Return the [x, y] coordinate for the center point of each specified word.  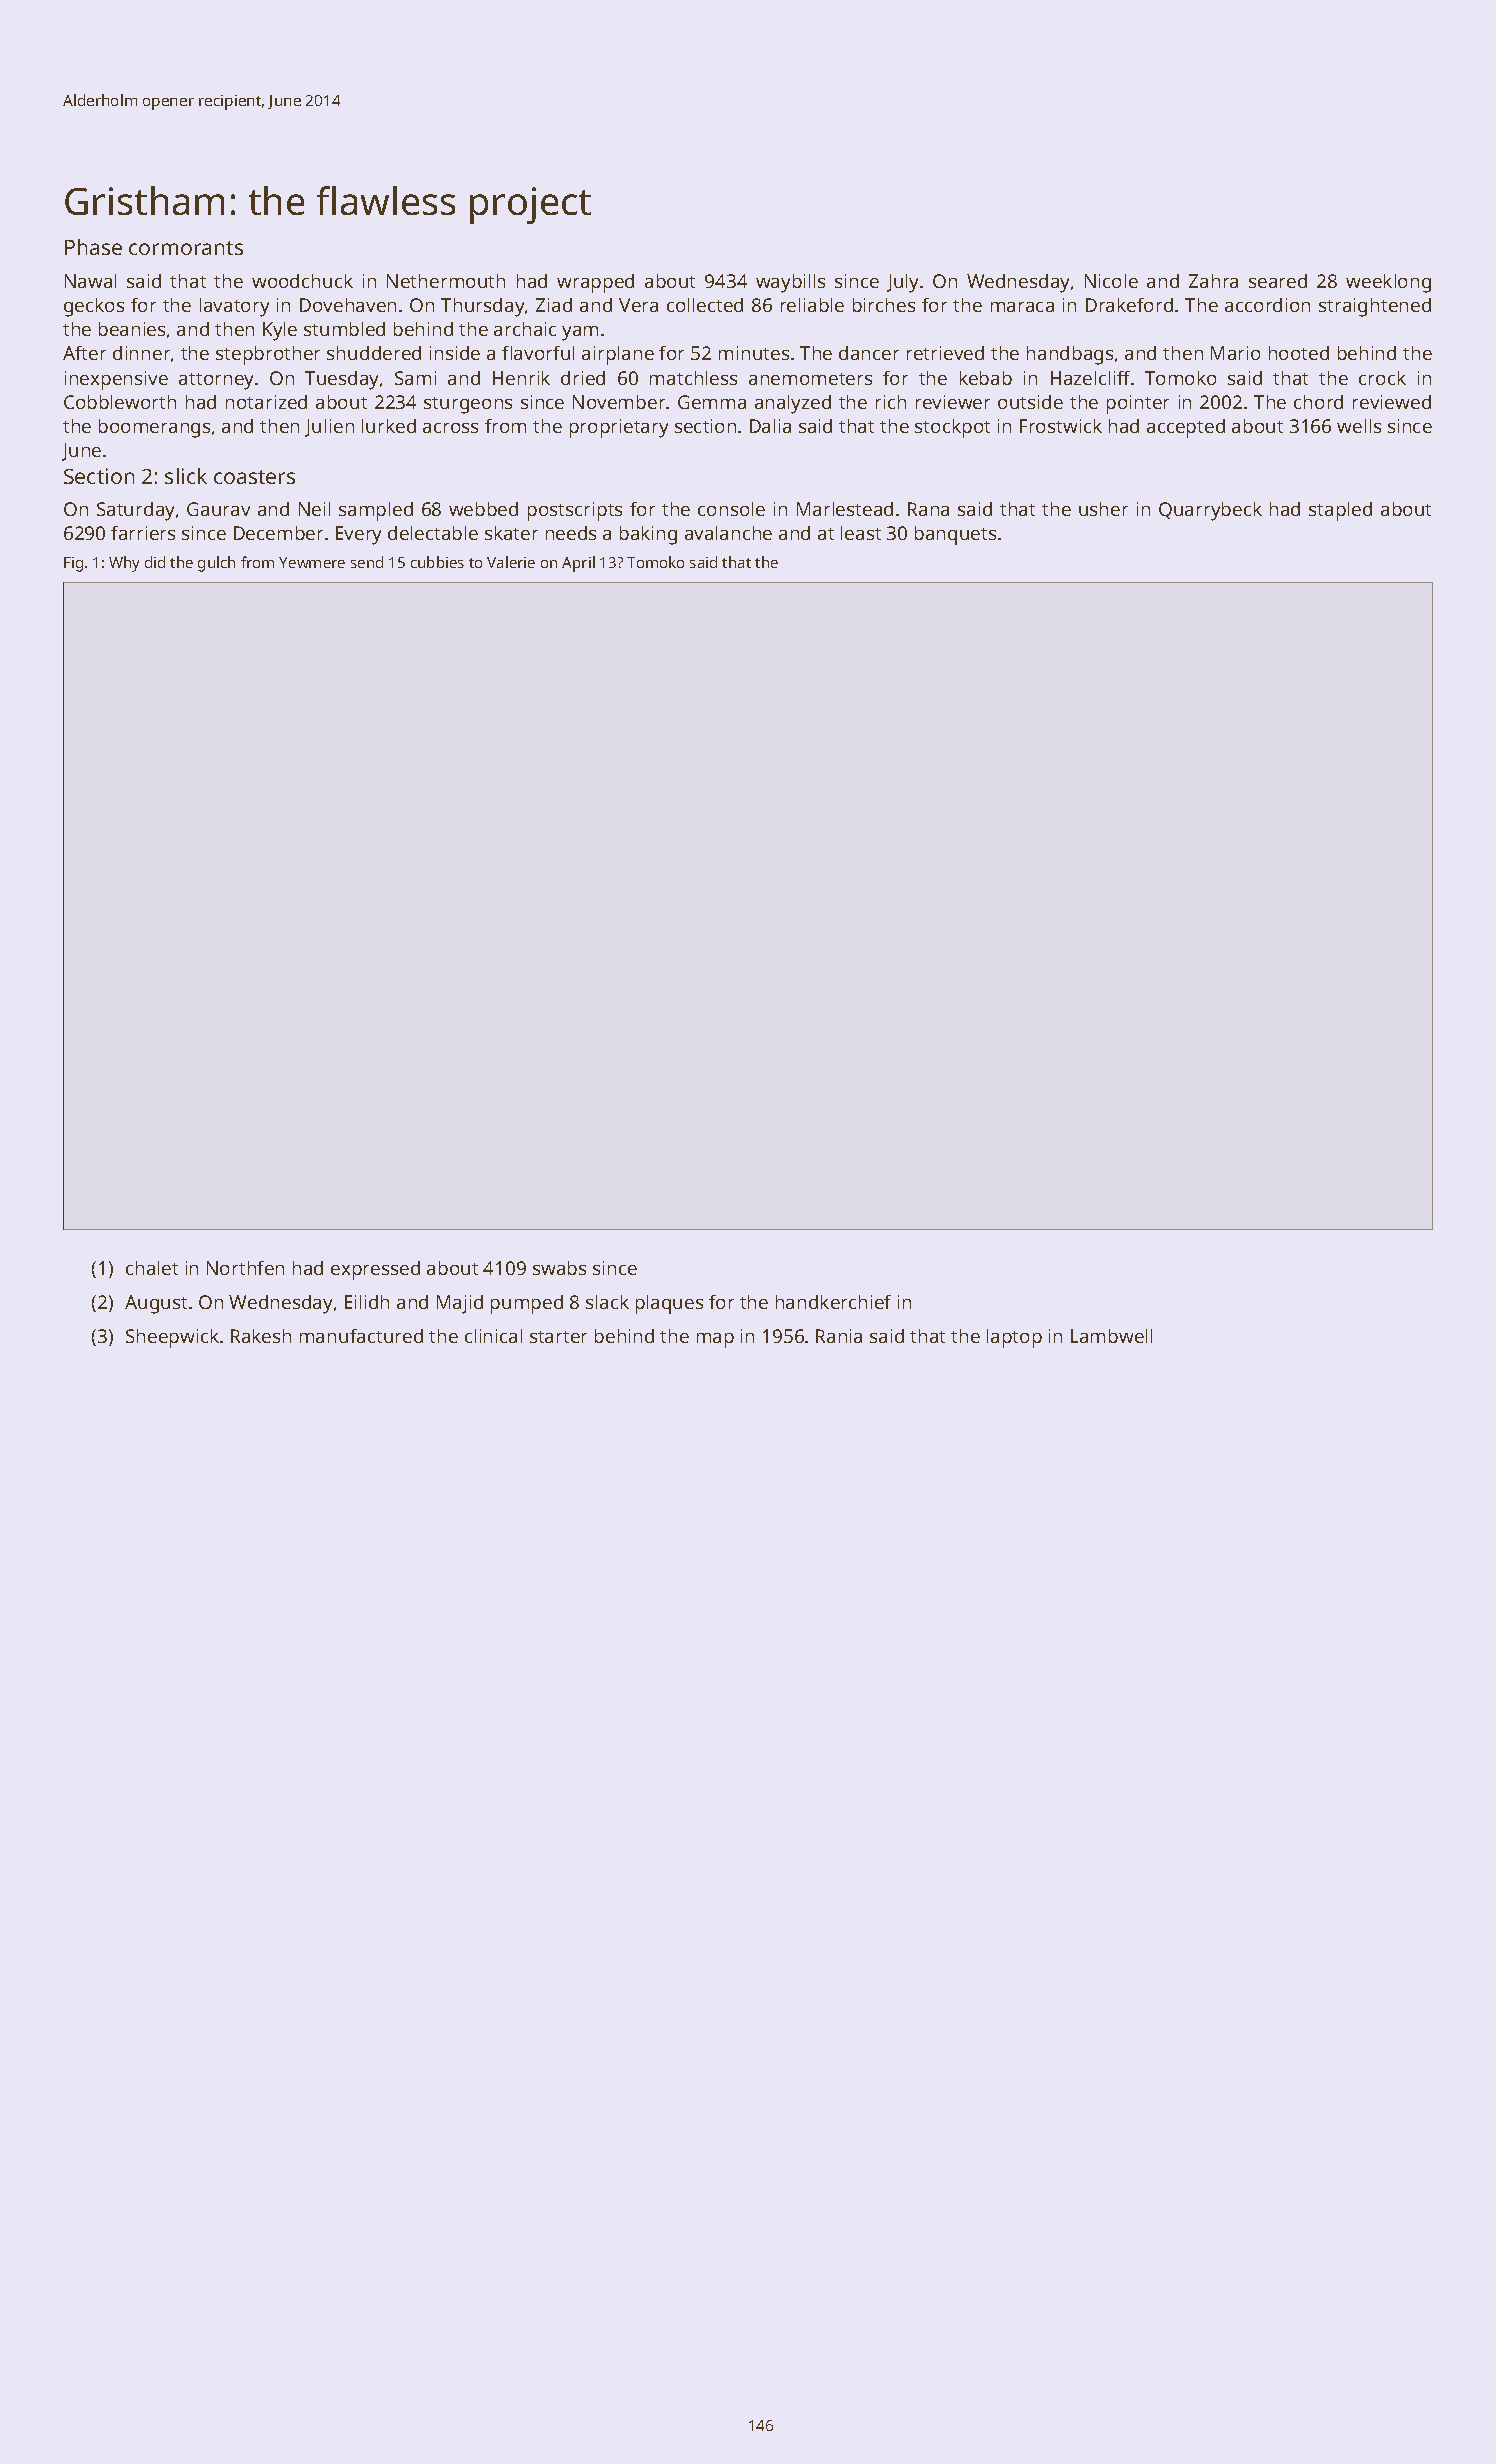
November [619, 402]
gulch [216, 564]
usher [1103, 509]
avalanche [728, 533]
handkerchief [833, 1302]
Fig [73, 564]
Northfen [245, 1268]
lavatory [234, 307]
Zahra [1213, 281]
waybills [790, 283]
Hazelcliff [1090, 378]
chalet [152, 1268]
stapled [1340, 511]
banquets [955, 535]
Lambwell [1111, 1336]
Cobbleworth [120, 402]
